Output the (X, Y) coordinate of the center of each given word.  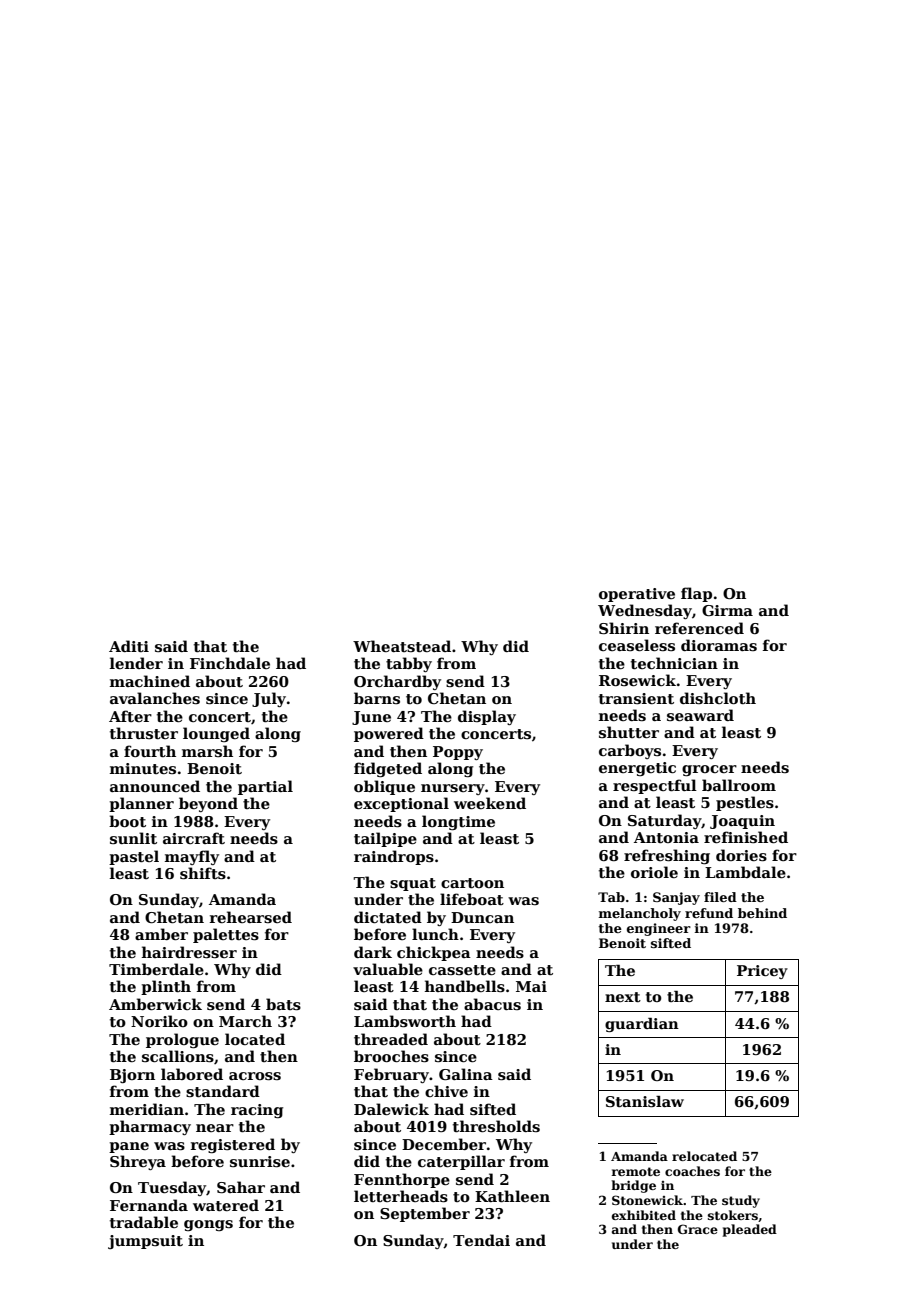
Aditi (129, 646)
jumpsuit (145, 1242)
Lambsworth (405, 1021)
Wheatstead (402, 646)
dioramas (719, 645)
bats (283, 1004)
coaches (692, 1171)
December (444, 1144)
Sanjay (676, 898)
